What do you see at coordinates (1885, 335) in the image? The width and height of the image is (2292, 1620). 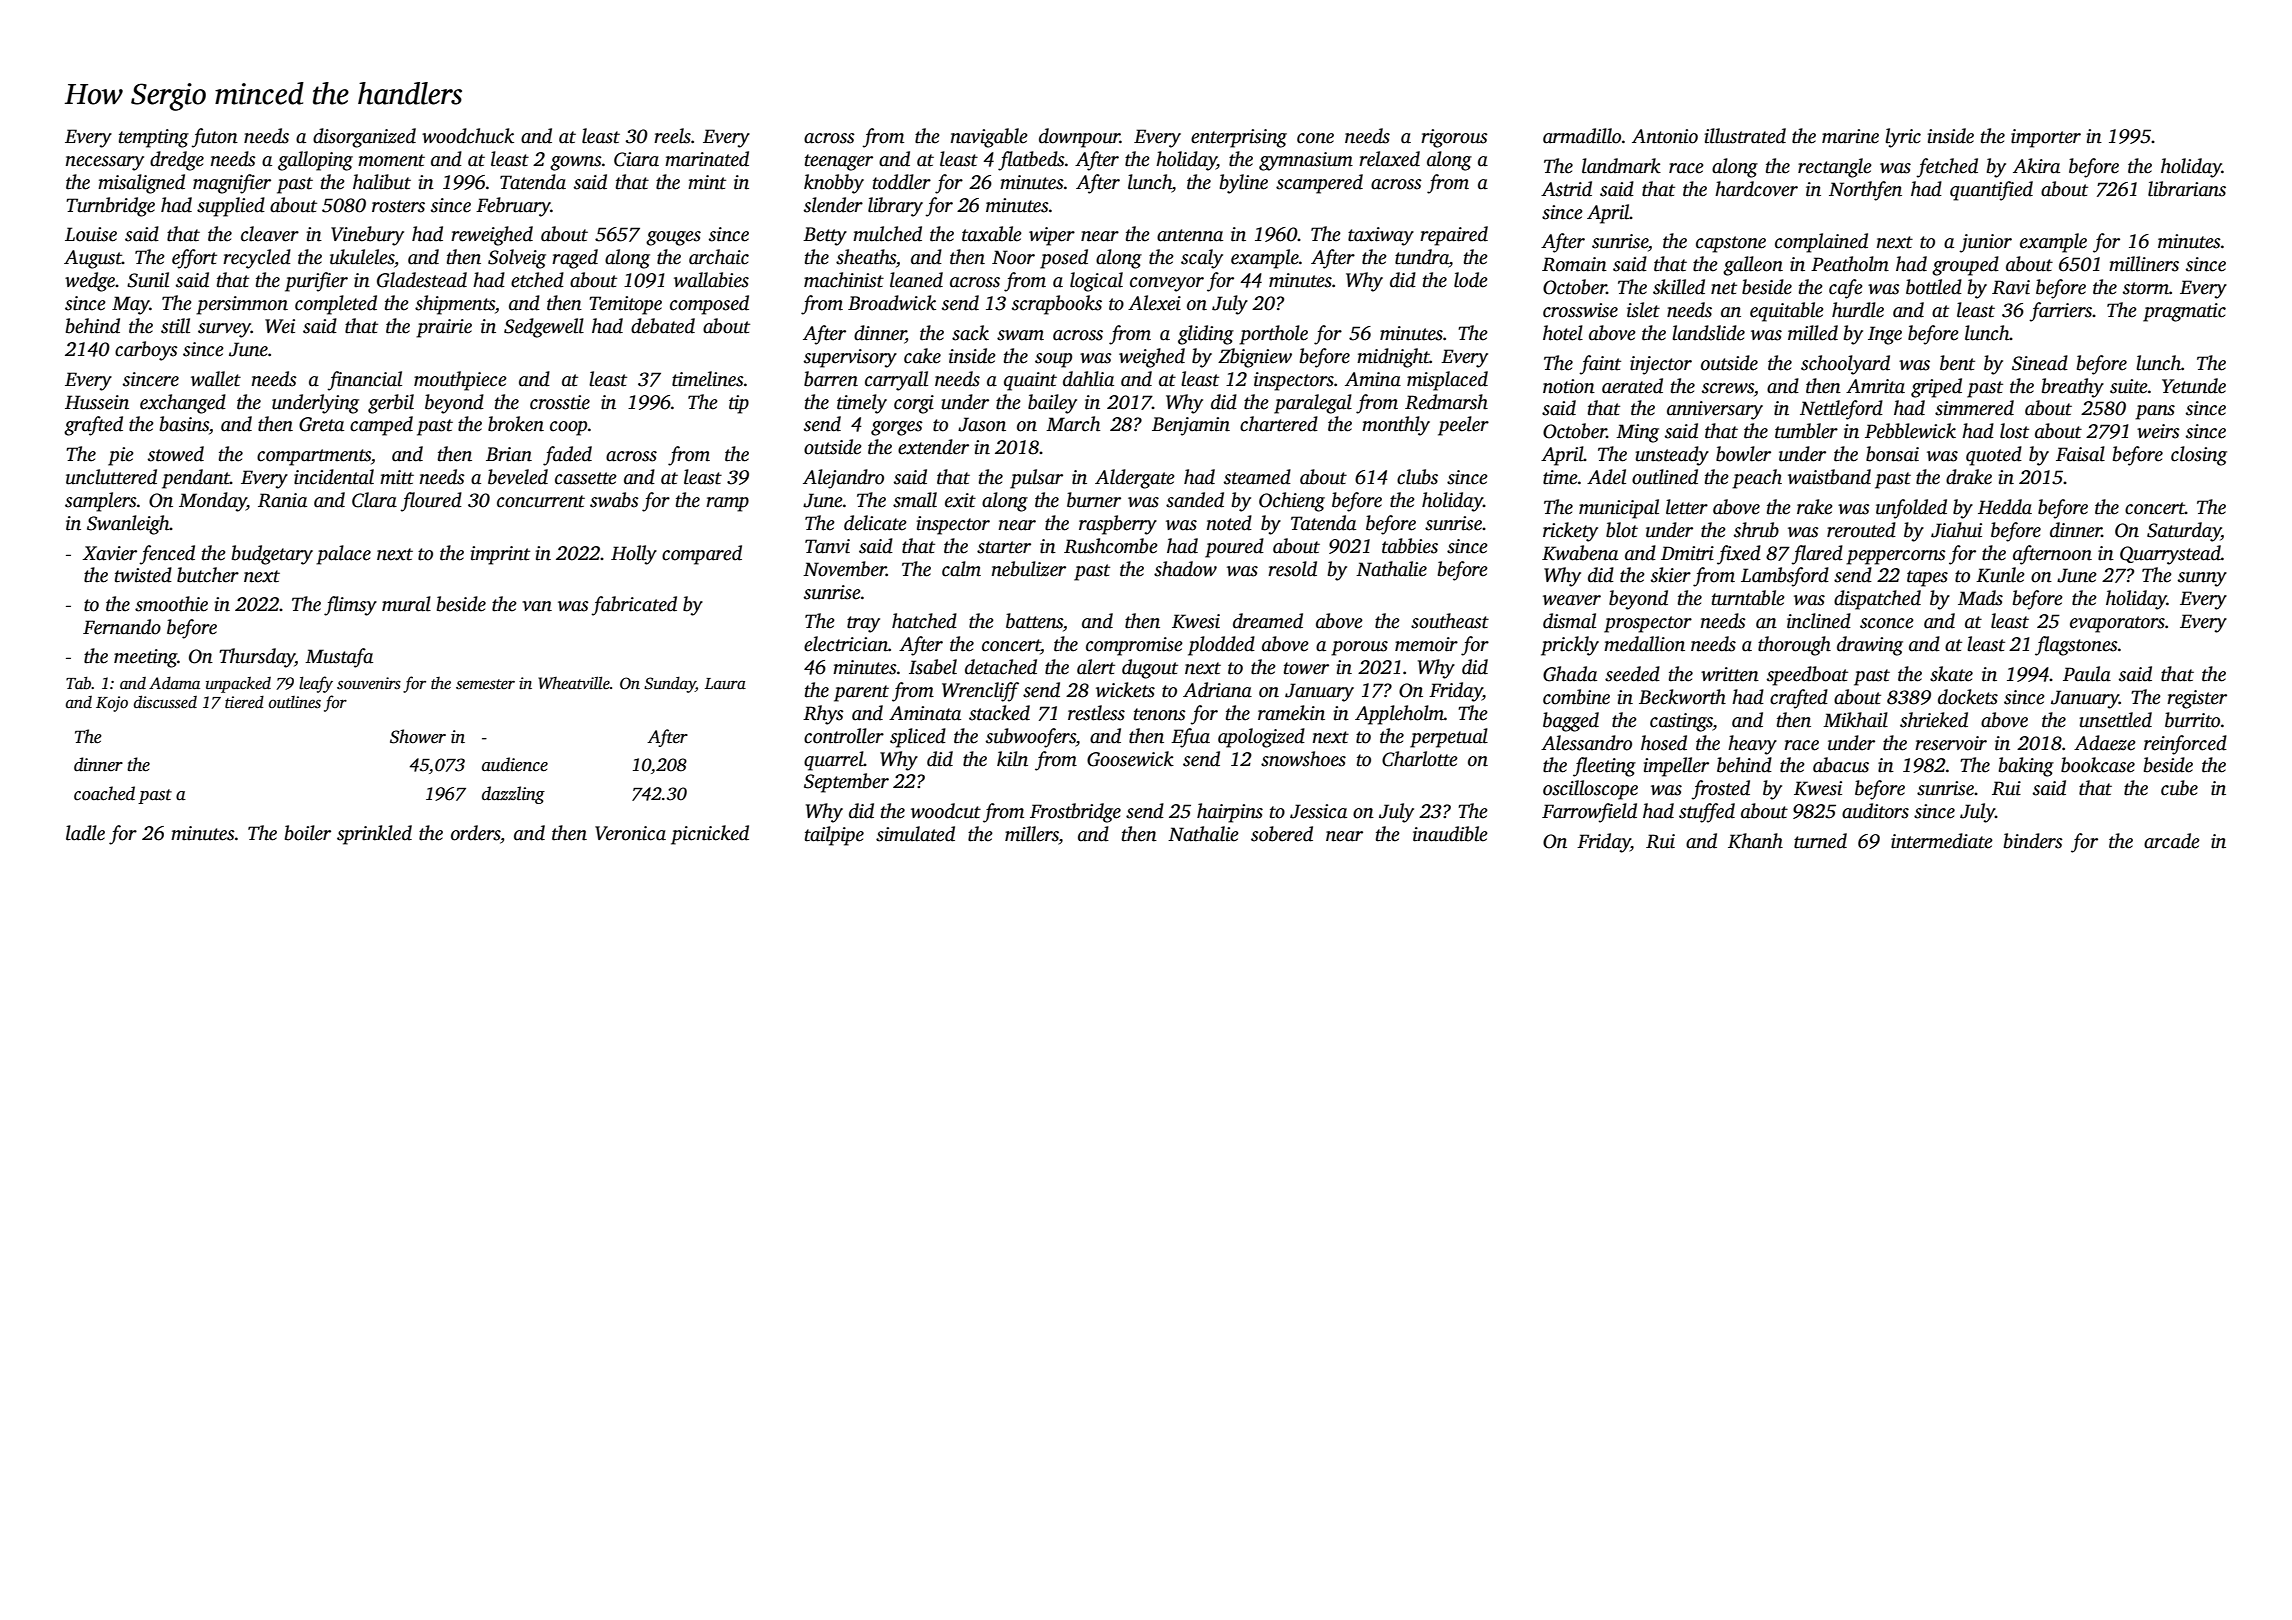 I see `Inge` at bounding box center [1885, 335].
